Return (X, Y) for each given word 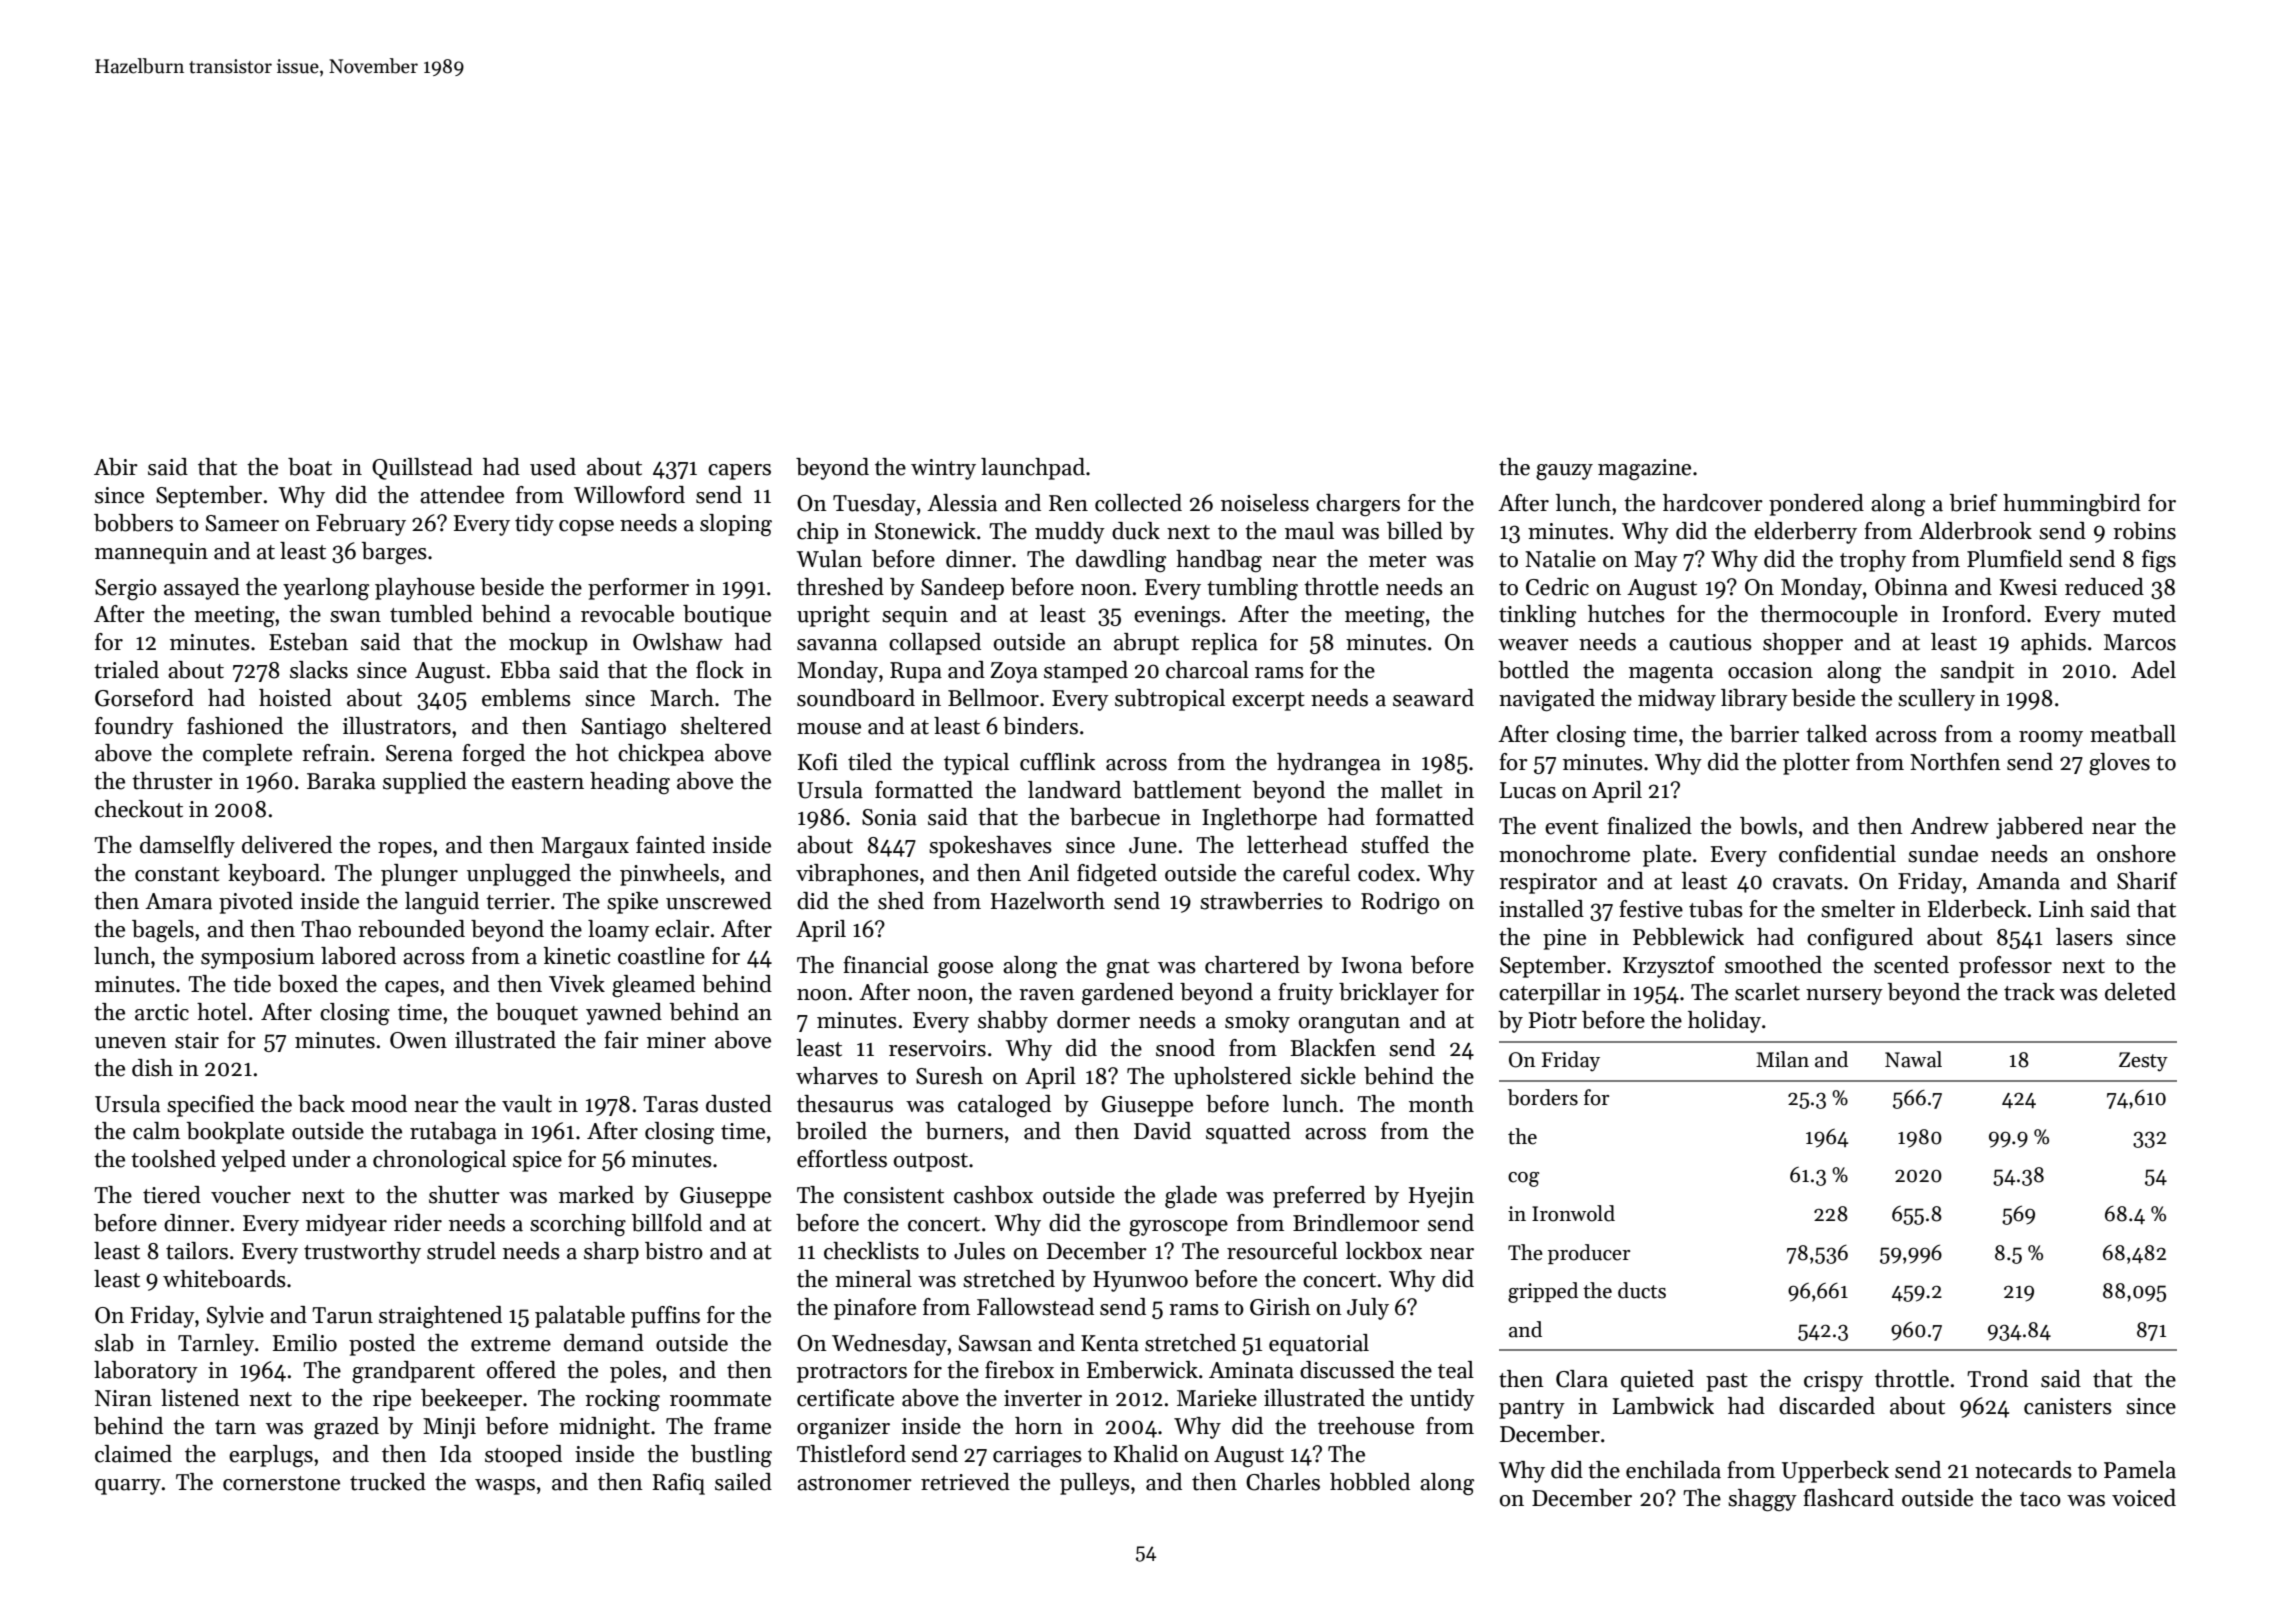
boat (310, 467)
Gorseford (144, 698)
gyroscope (1178, 1228)
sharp (611, 1253)
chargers (1358, 505)
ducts (1642, 1290)
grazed (346, 1428)
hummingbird (2072, 505)
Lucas (1528, 790)
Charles (1283, 1482)
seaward (1433, 698)
